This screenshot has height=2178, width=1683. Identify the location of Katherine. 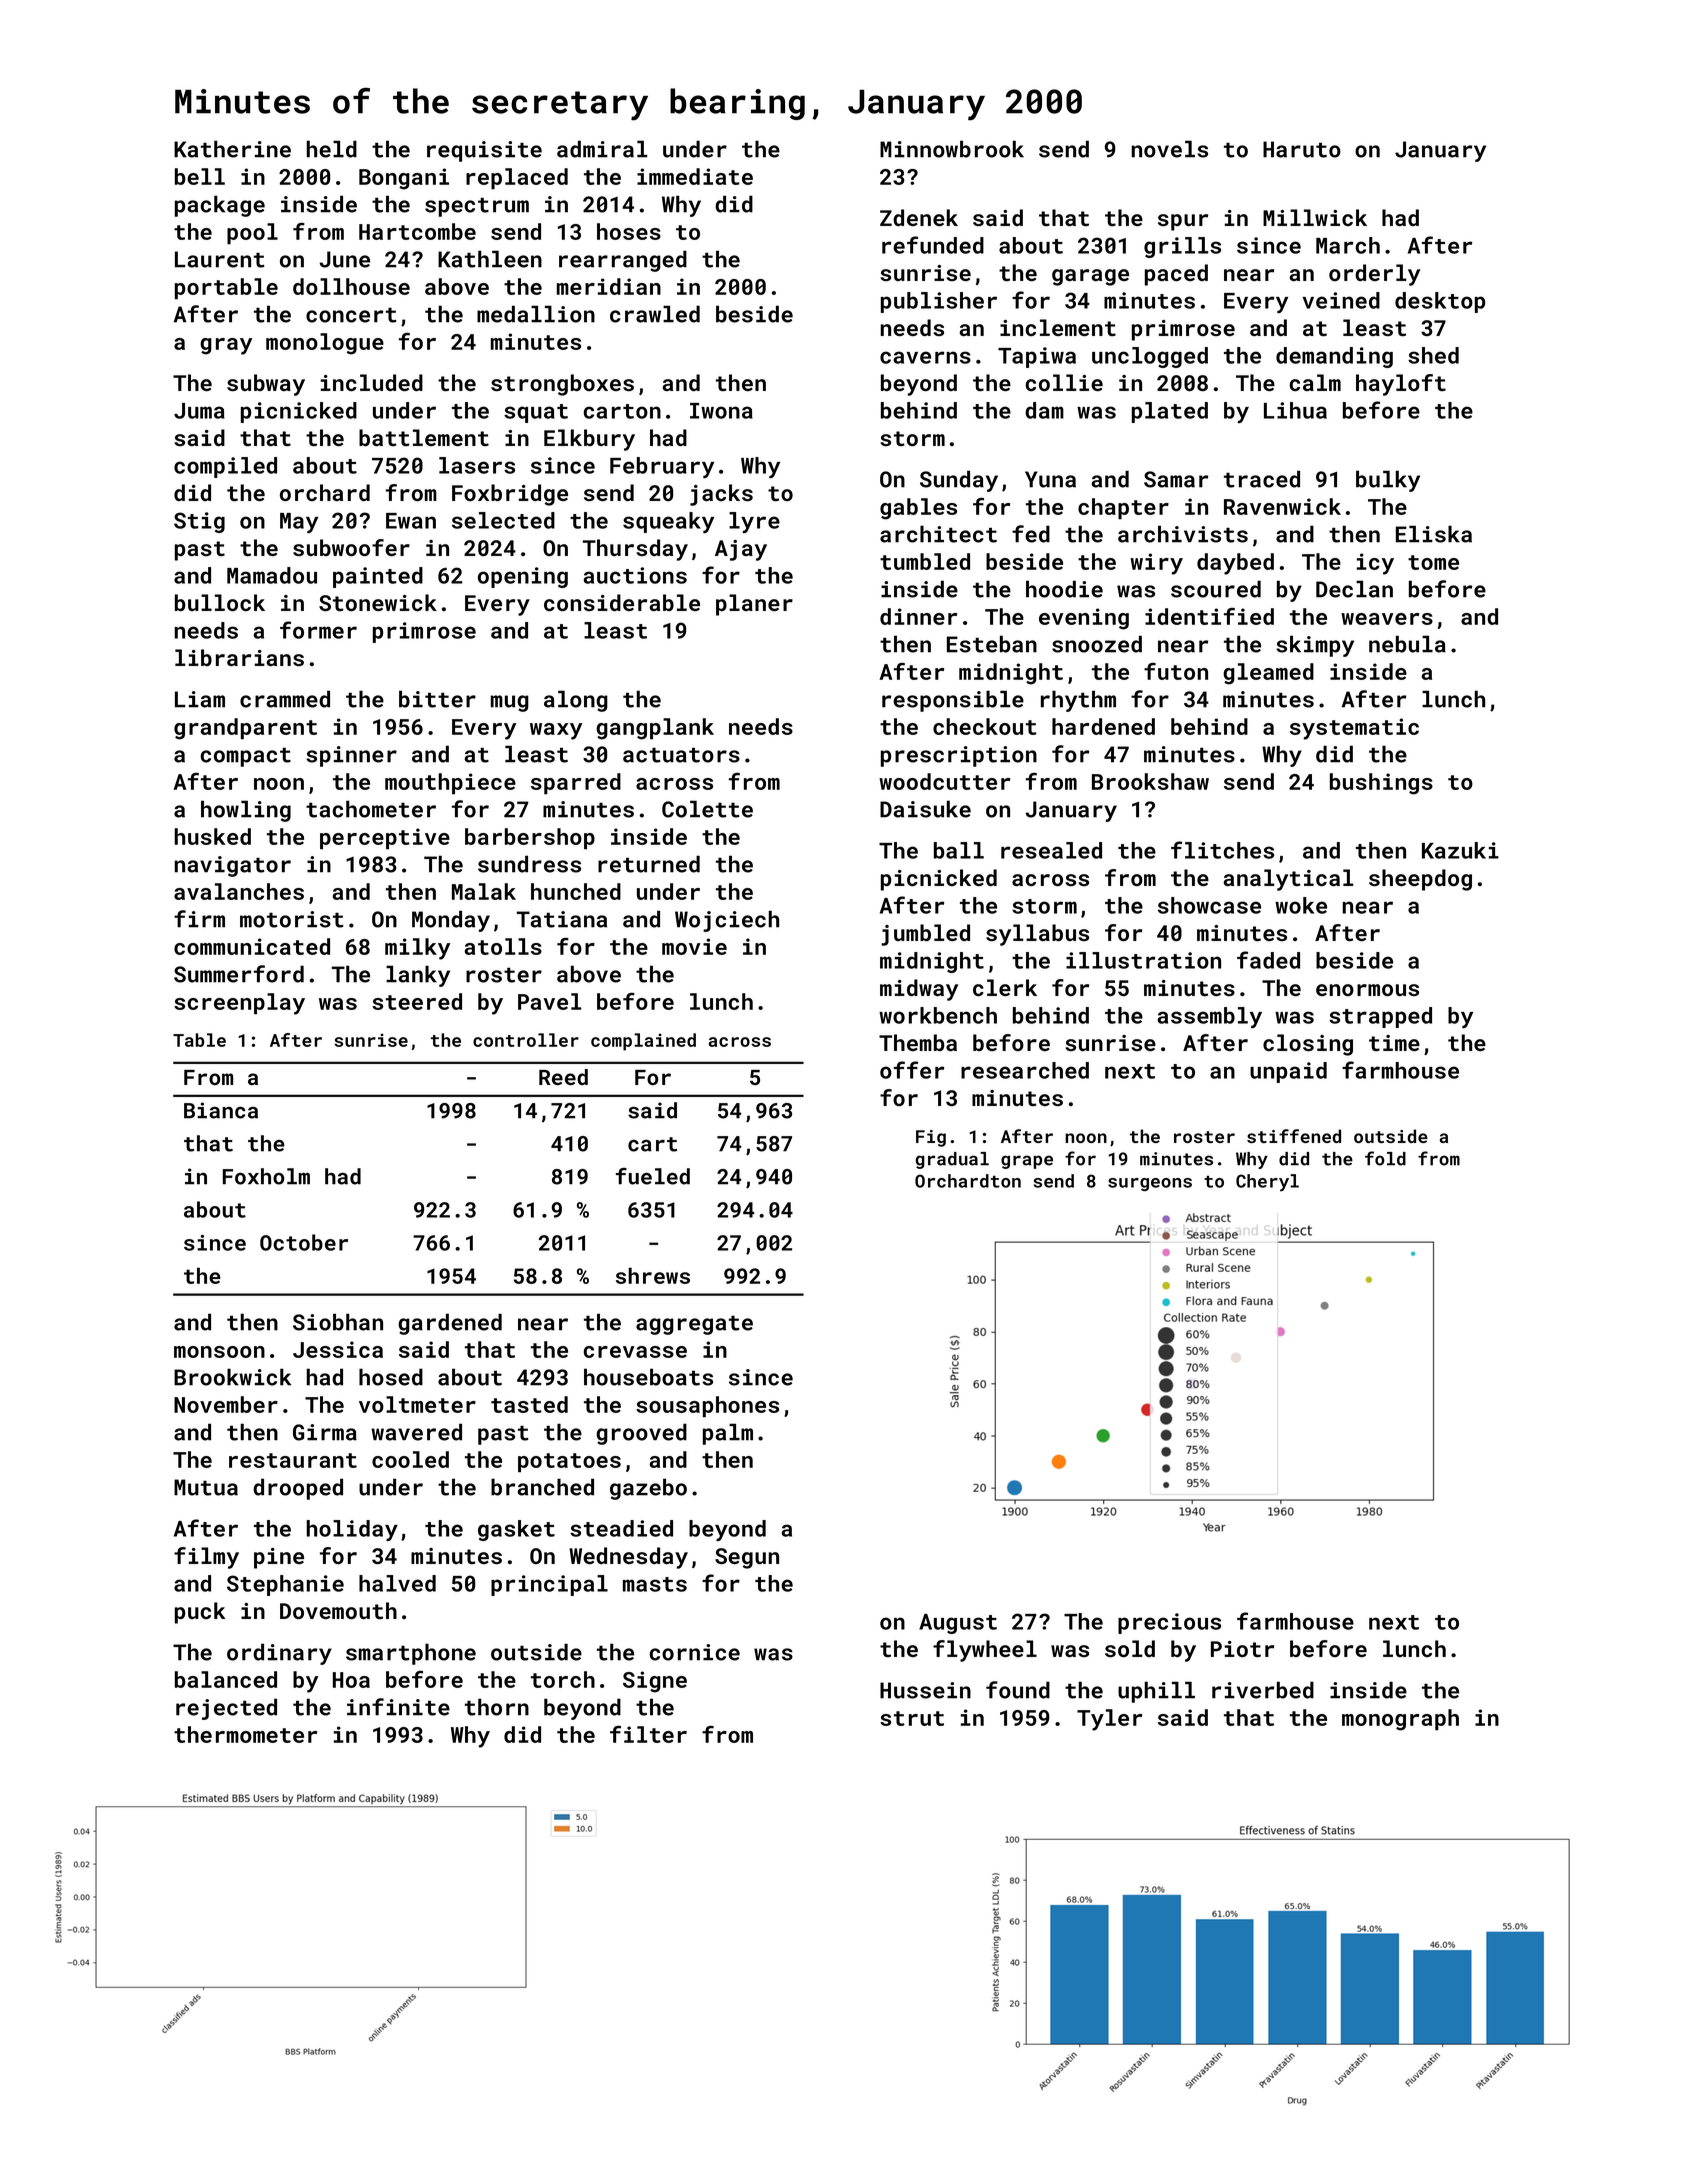
(232, 149).
